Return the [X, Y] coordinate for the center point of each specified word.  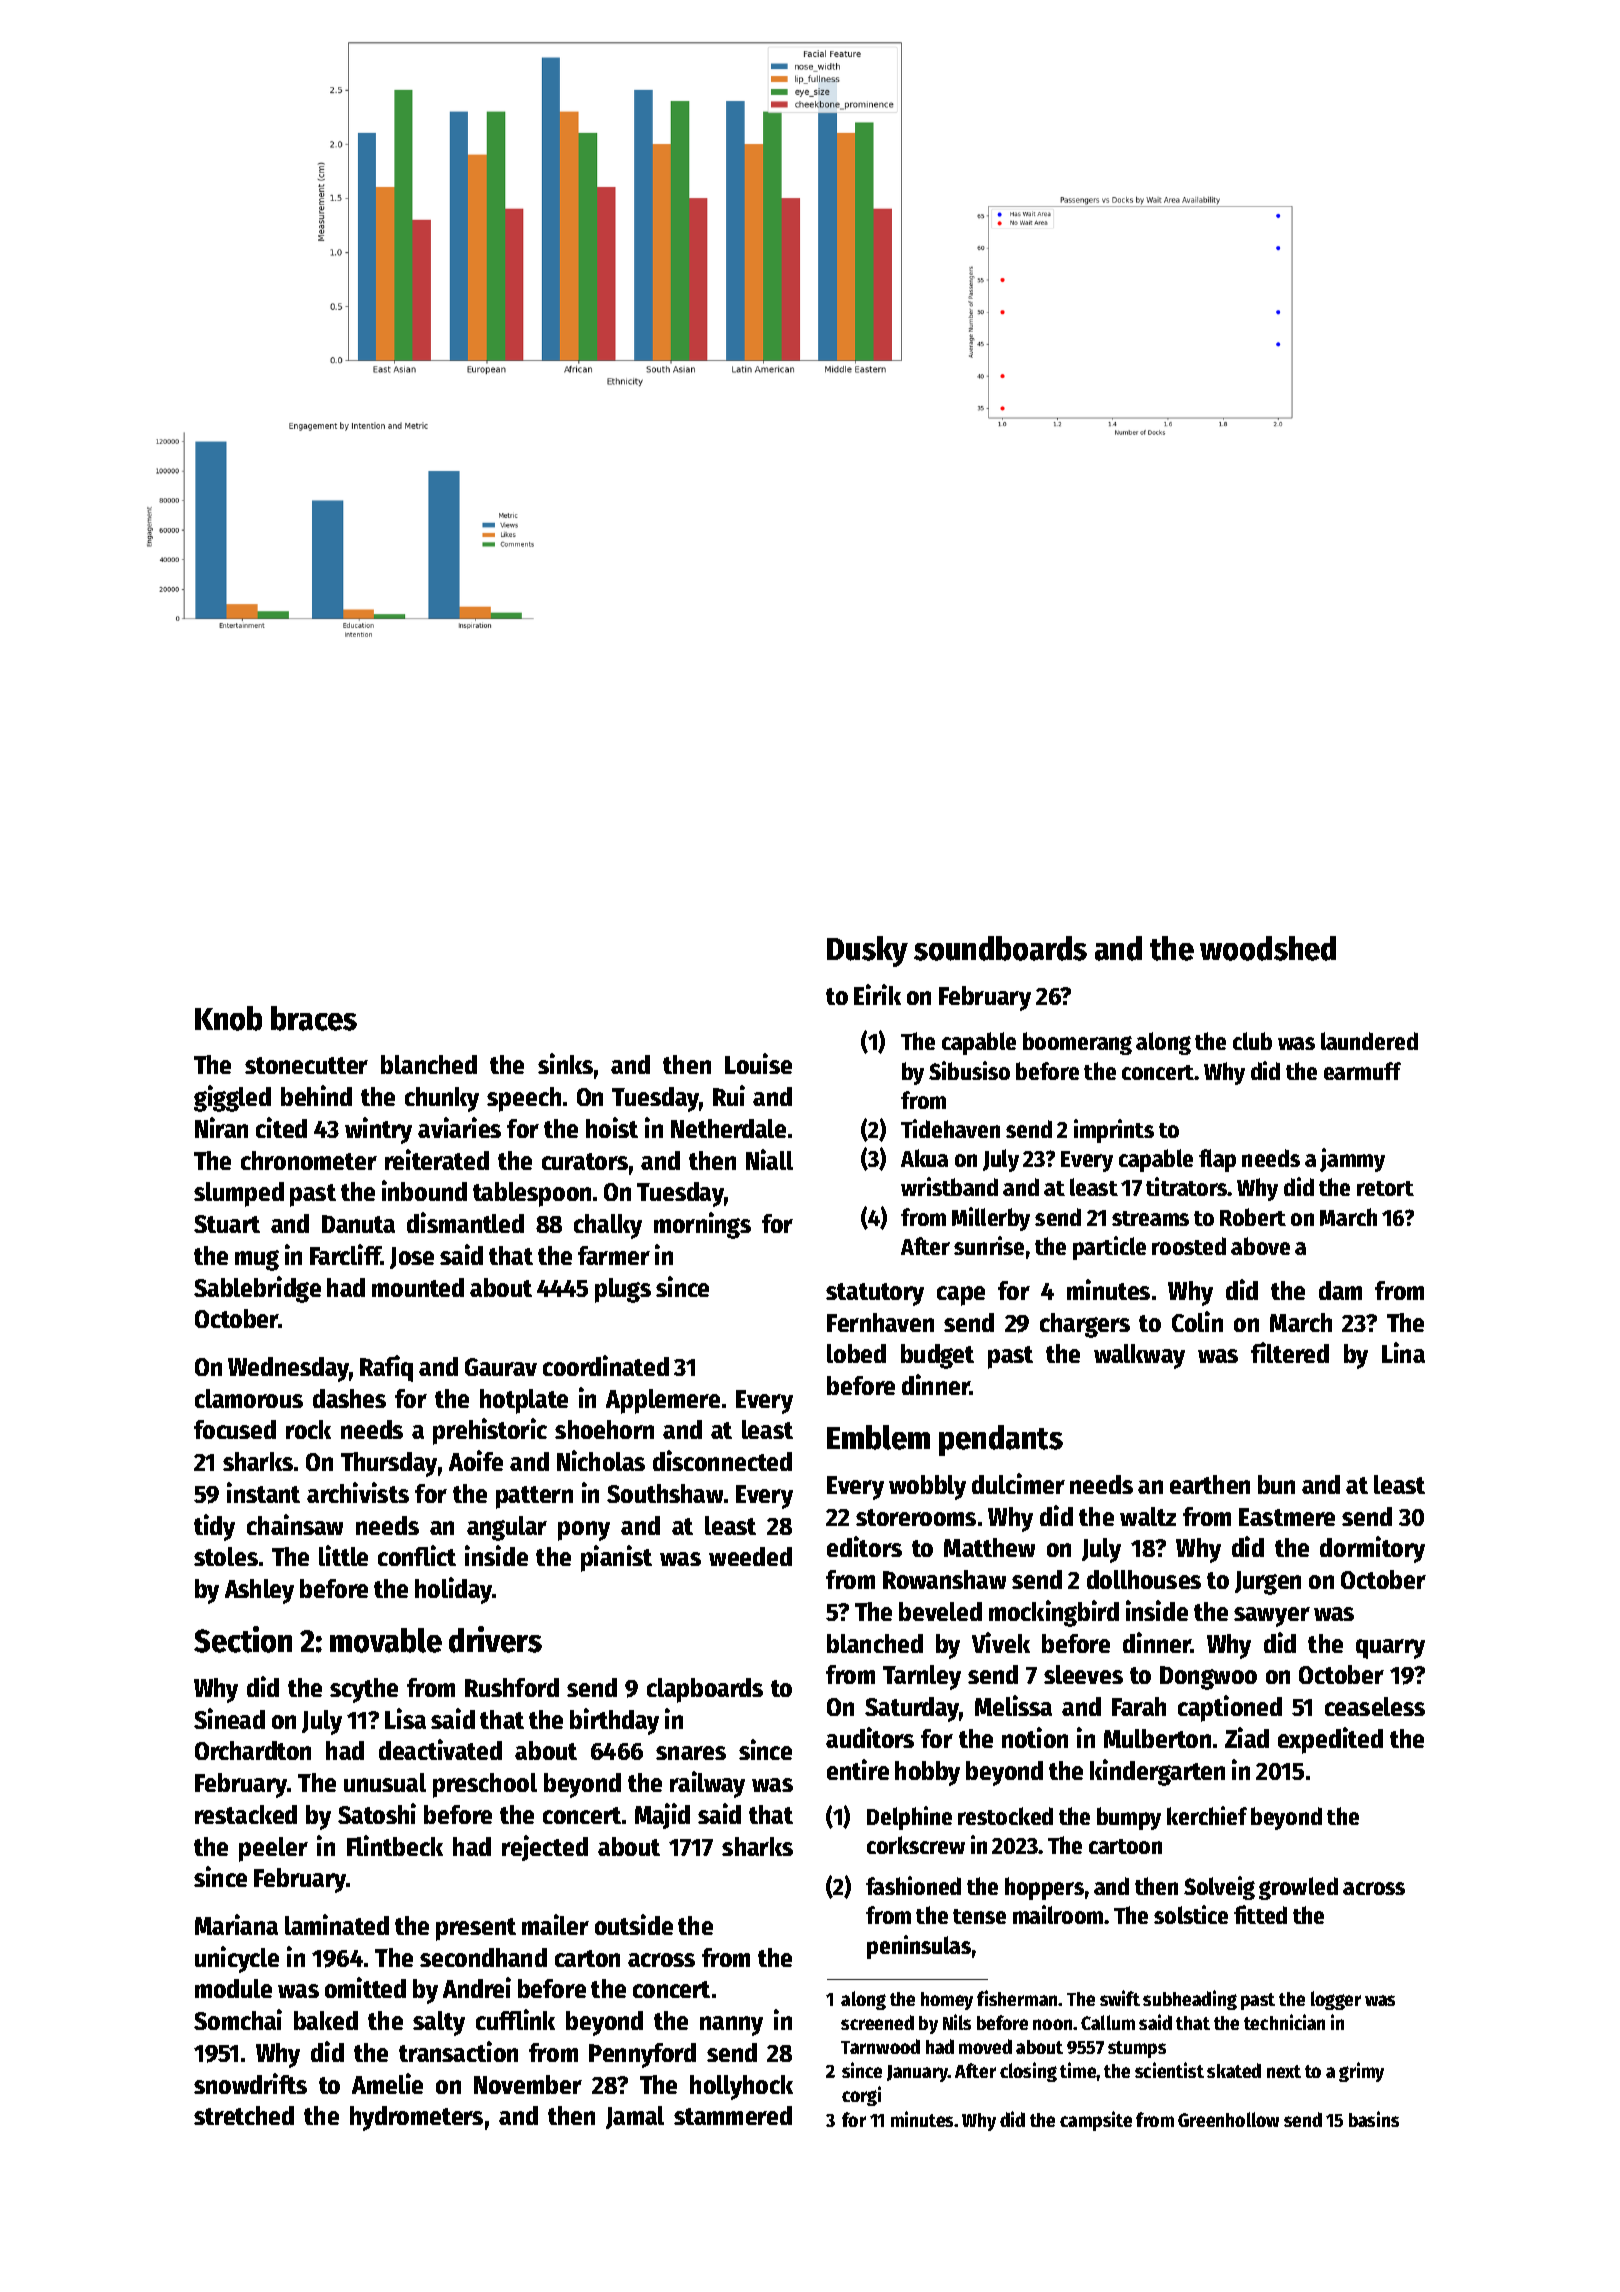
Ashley [259, 1591]
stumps [1137, 2049]
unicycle [237, 1959]
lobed [856, 1353]
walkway [1139, 1356]
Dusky [867, 951]
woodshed [1268, 948]
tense [979, 1916]
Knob [228, 1018]
